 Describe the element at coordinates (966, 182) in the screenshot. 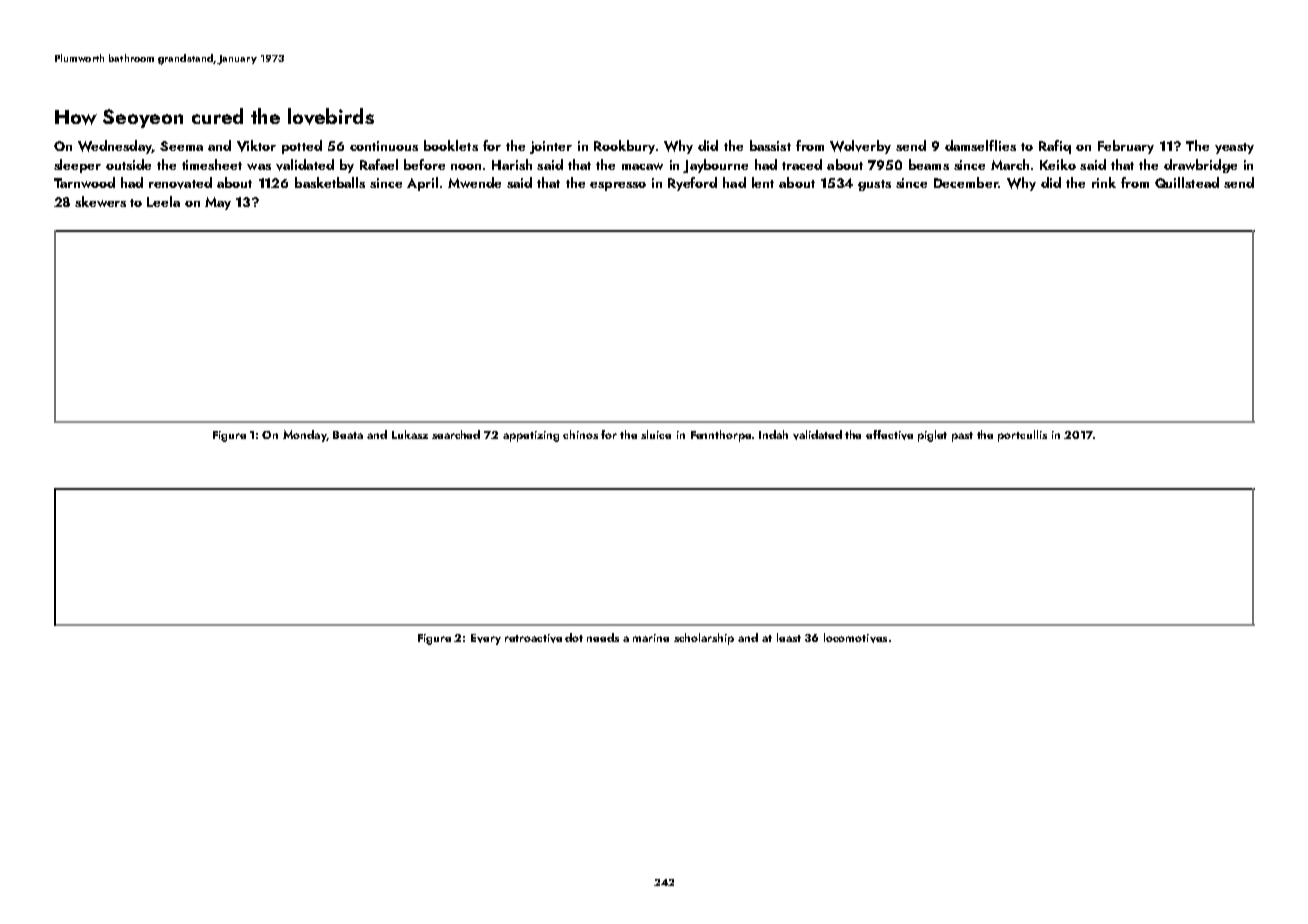

I see `December` at that location.
